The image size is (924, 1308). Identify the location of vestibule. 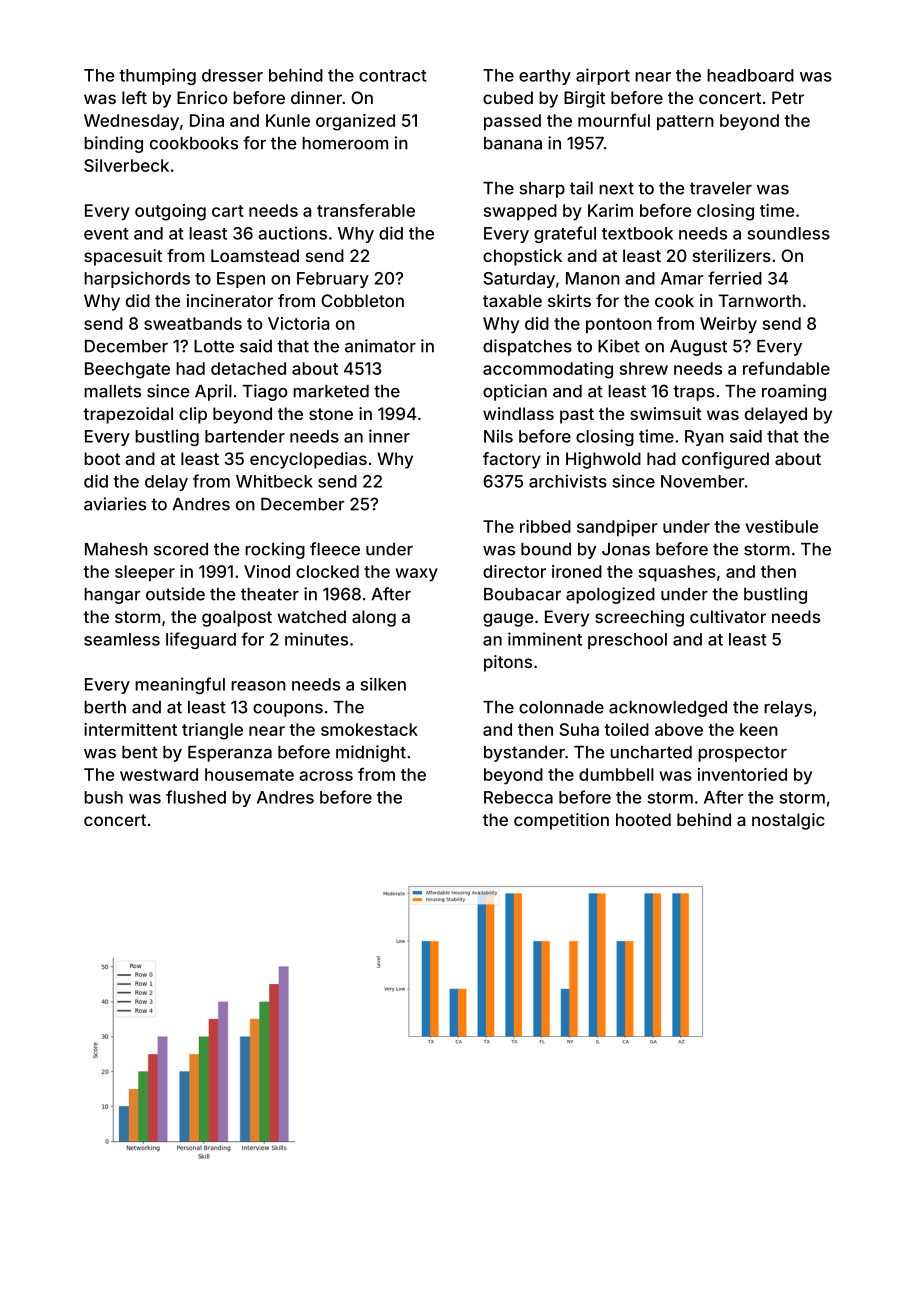
(781, 526).
